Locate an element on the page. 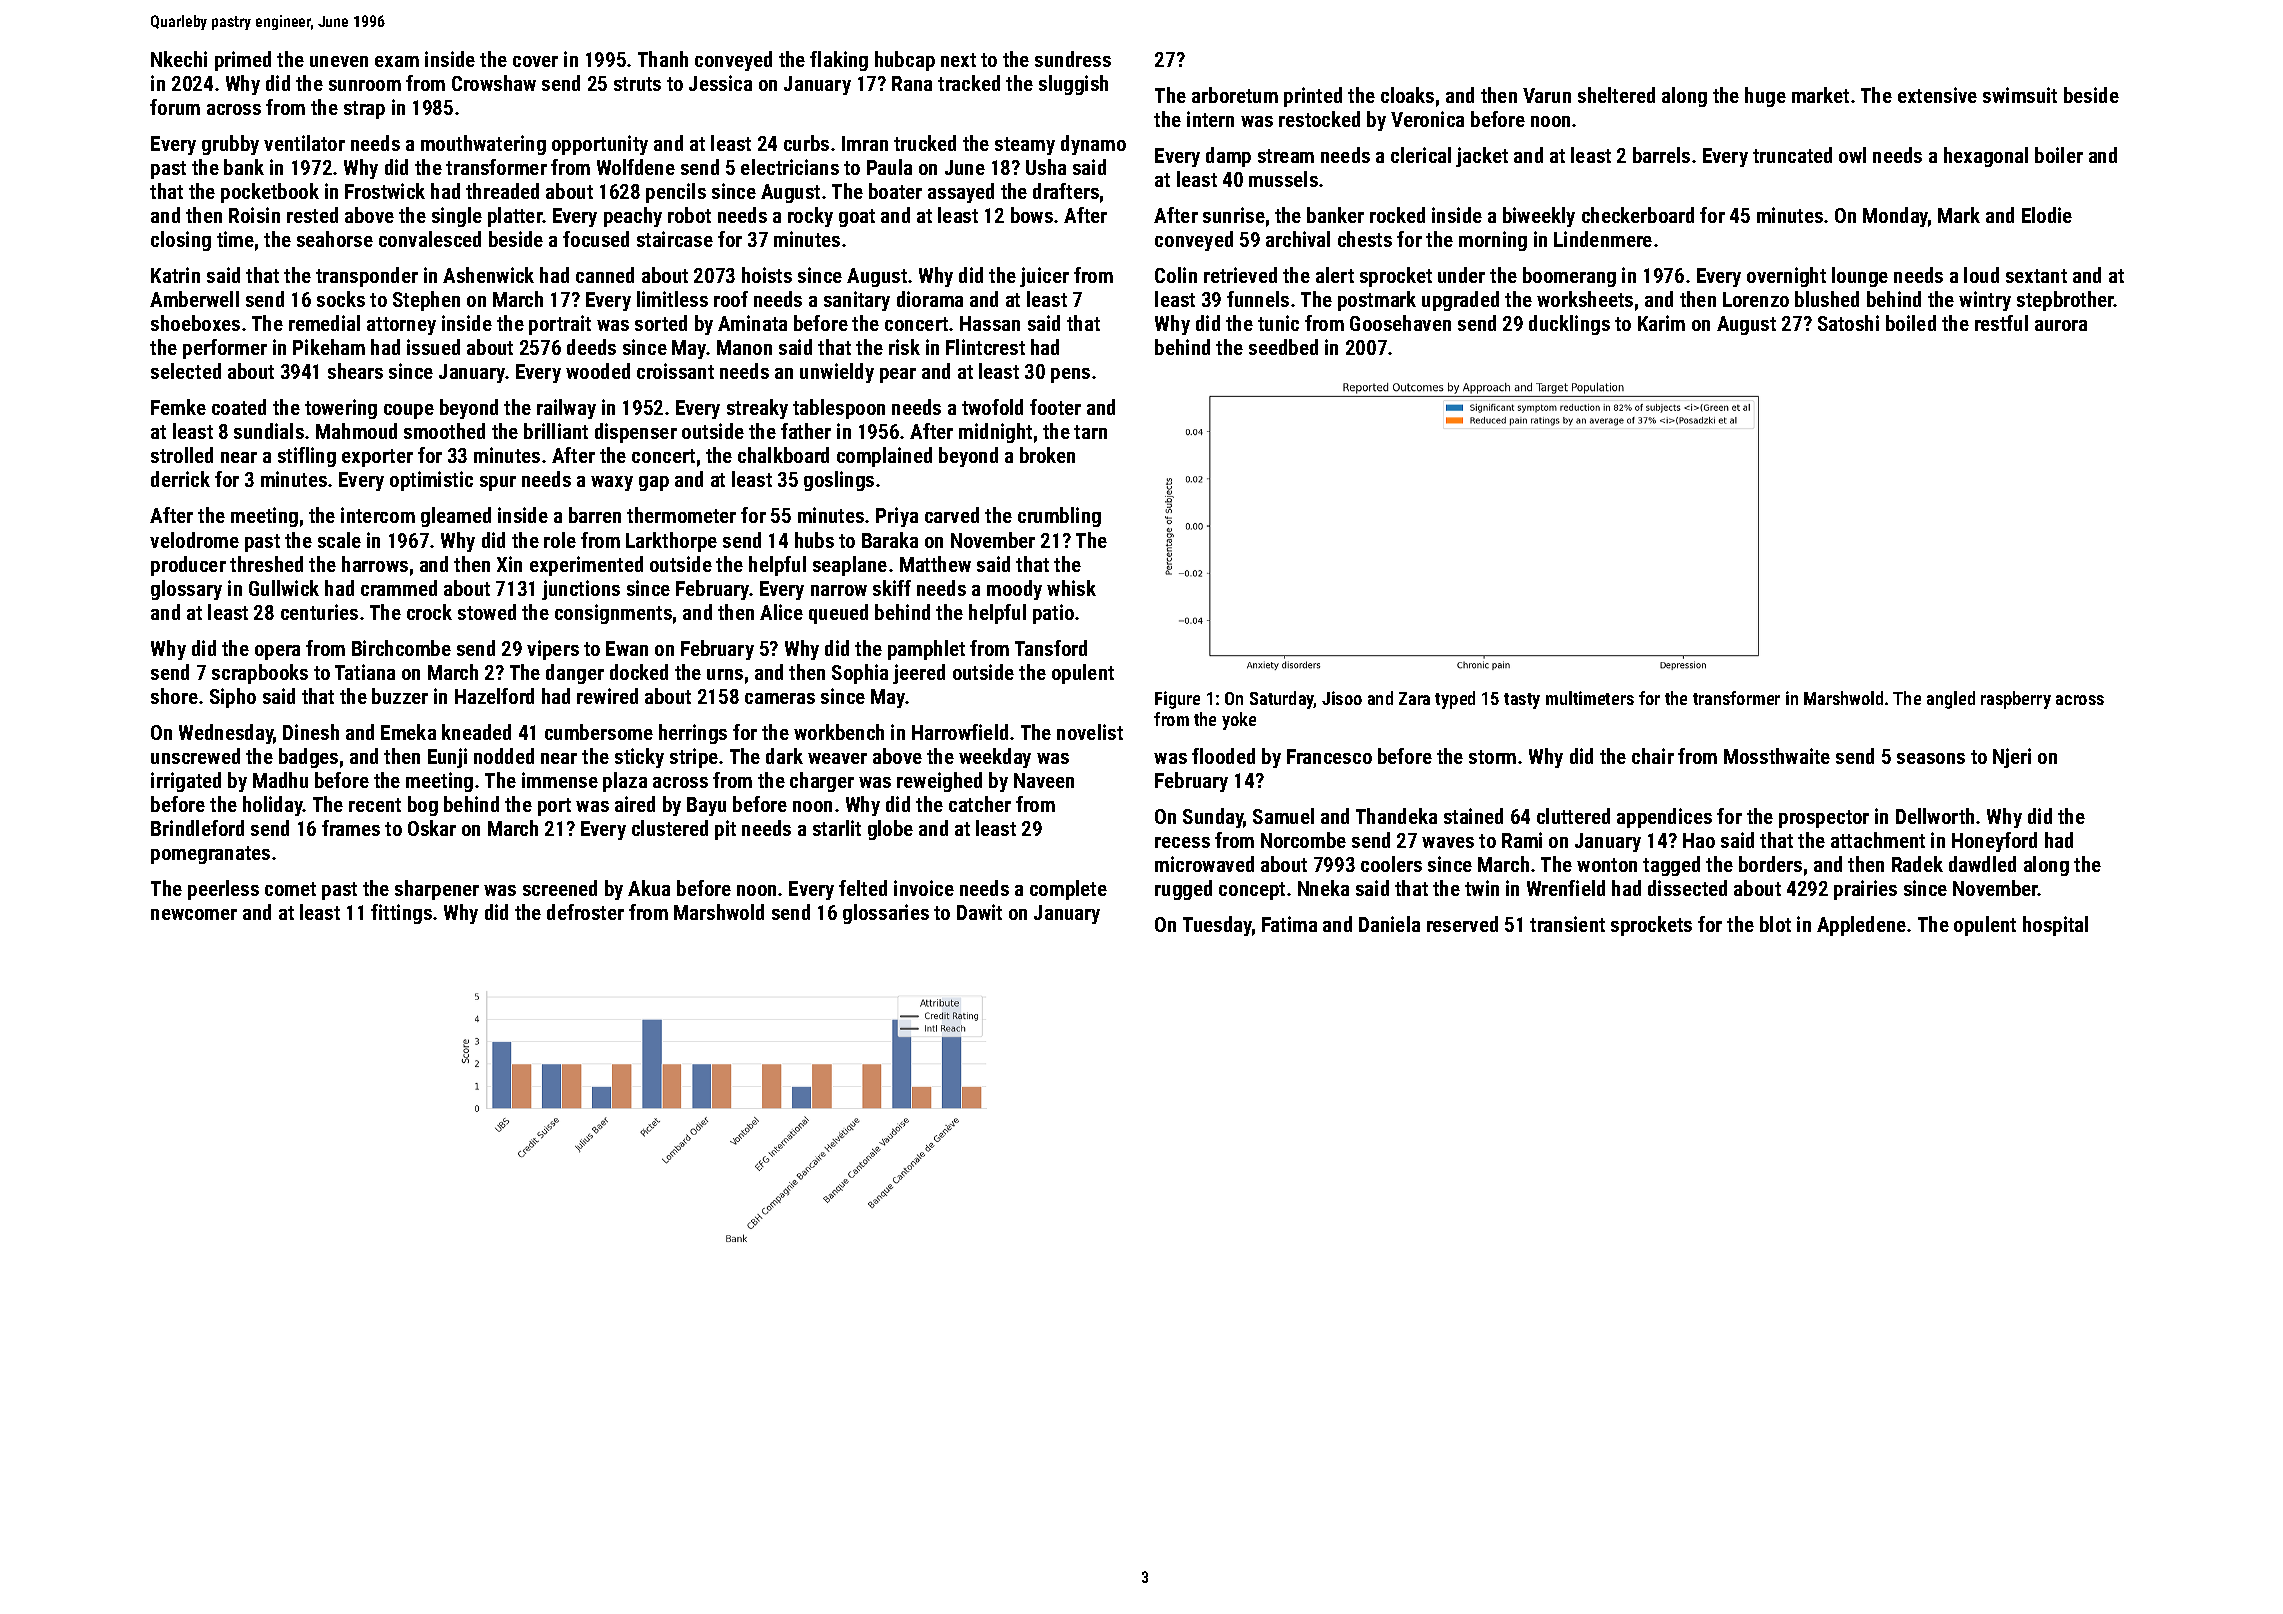 This image has height=1614, width=2283. sextant is located at coordinates (2036, 276).
